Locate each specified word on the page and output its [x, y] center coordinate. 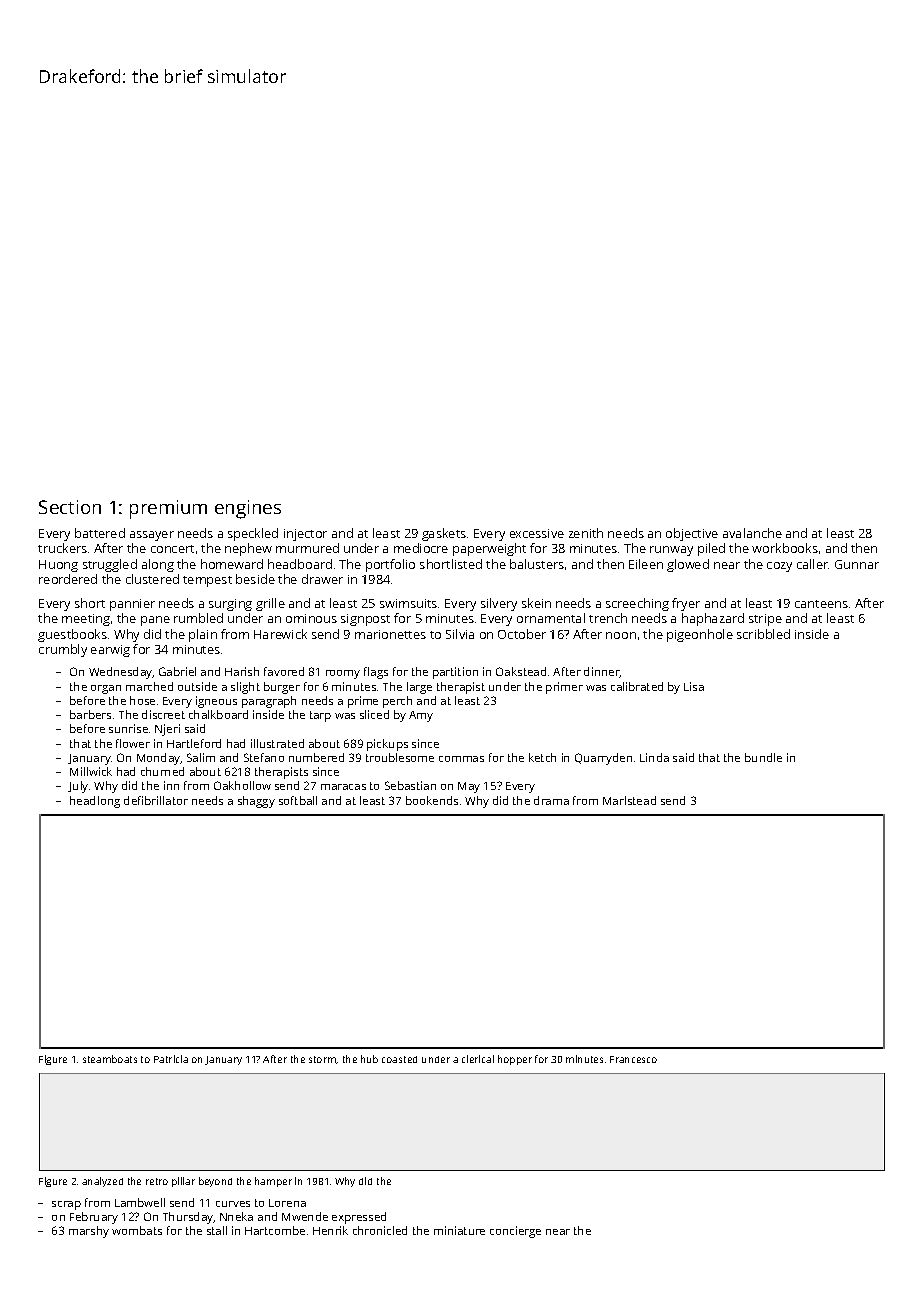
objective [692, 534]
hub [369, 1059]
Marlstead [629, 800]
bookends [432, 800]
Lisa [694, 686]
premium [168, 509]
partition [455, 673]
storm [323, 1060]
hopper [515, 1060]
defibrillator [156, 800]
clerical [478, 1059]
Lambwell [140, 1202]
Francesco [633, 1059]
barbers [90, 714]
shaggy [256, 802]
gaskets [444, 534]
